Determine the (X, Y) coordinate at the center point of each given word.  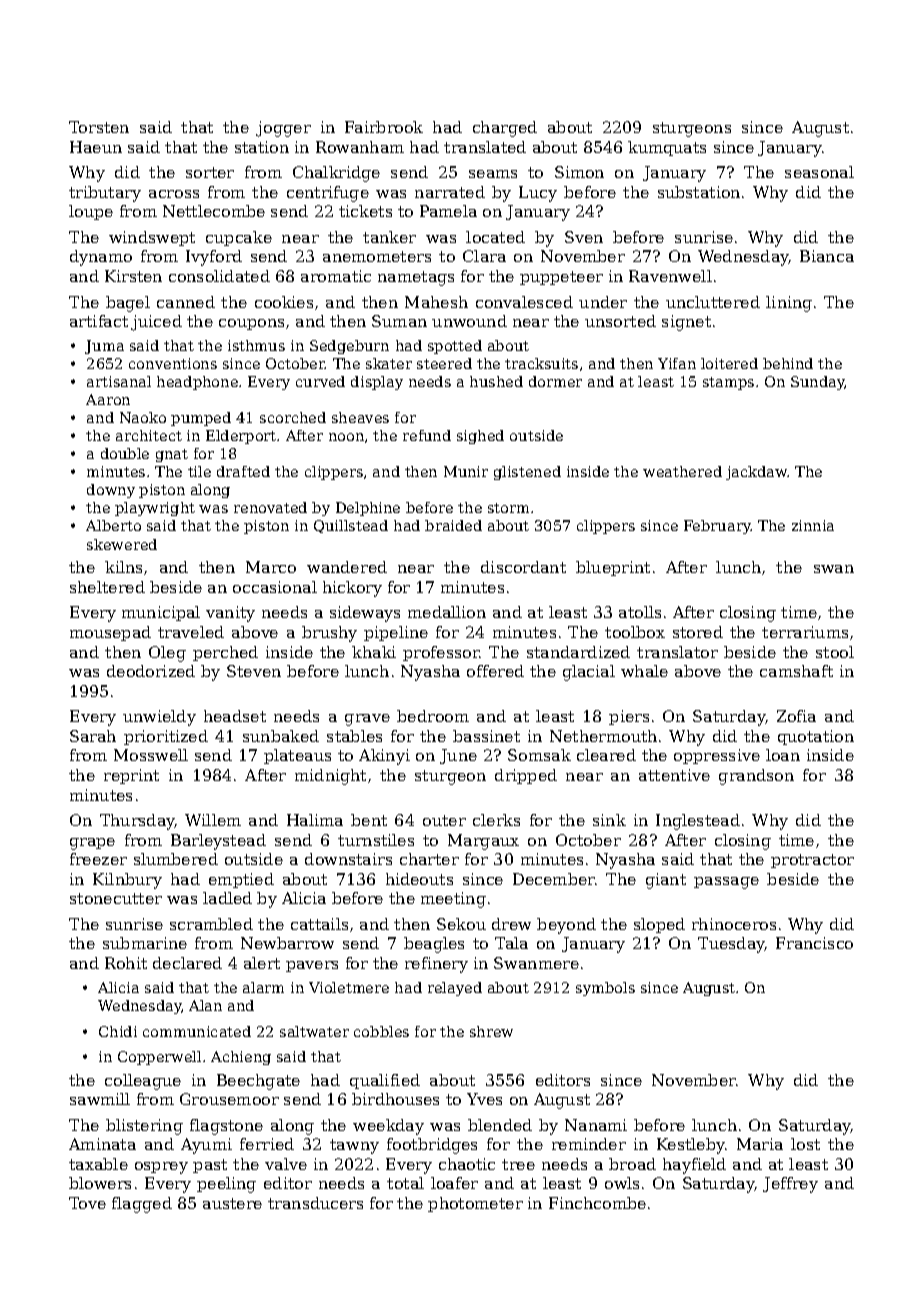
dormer (555, 381)
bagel (128, 304)
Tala (511, 943)
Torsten (99, 127)
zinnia (813, 525)
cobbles (381, 1031)
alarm (263, 987)
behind (788, 363)
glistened (527, 473)
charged (505, 129)
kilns (123, 567)
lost (805, 1144)
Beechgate (258, 1082)
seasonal (819, 172)
